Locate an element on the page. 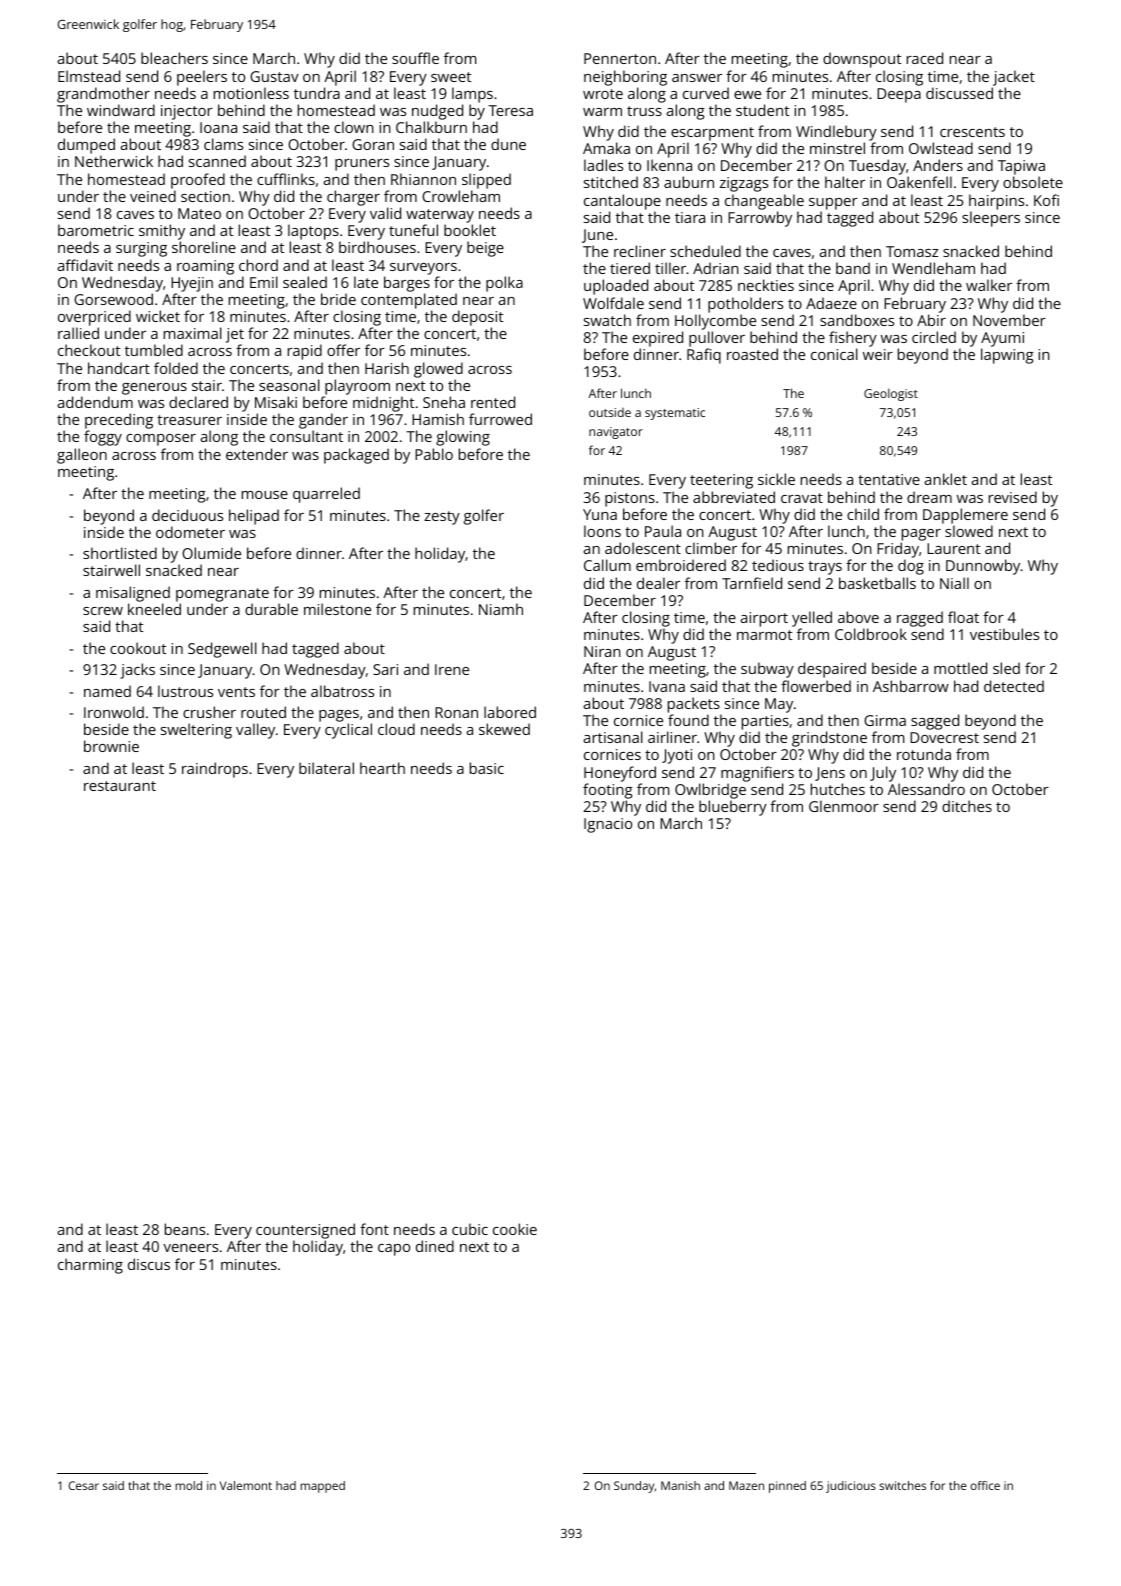  countersigned is located at coordinates (305, 1231).
